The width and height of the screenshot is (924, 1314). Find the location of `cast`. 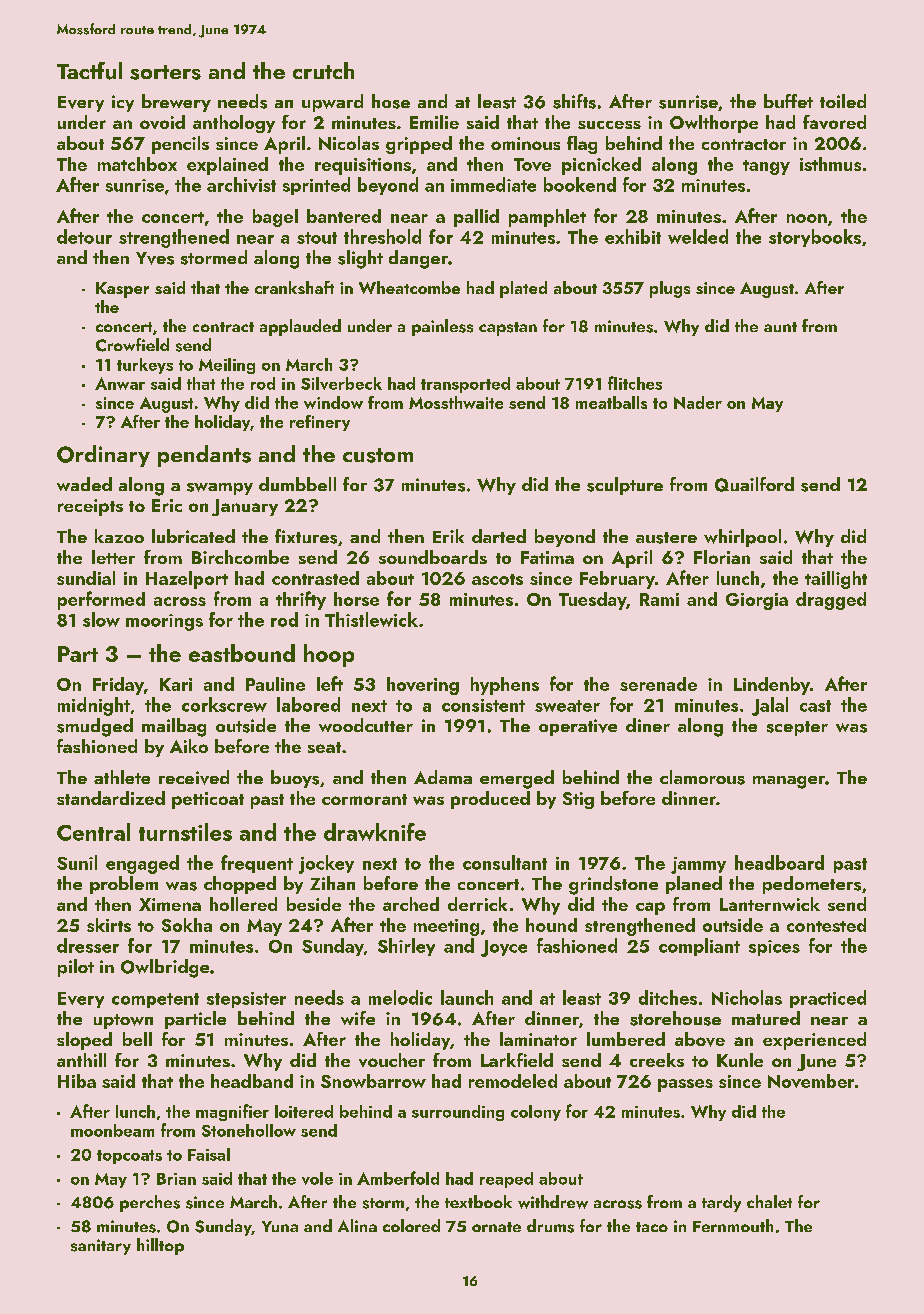

cast is located at coordinates (815, 706).
